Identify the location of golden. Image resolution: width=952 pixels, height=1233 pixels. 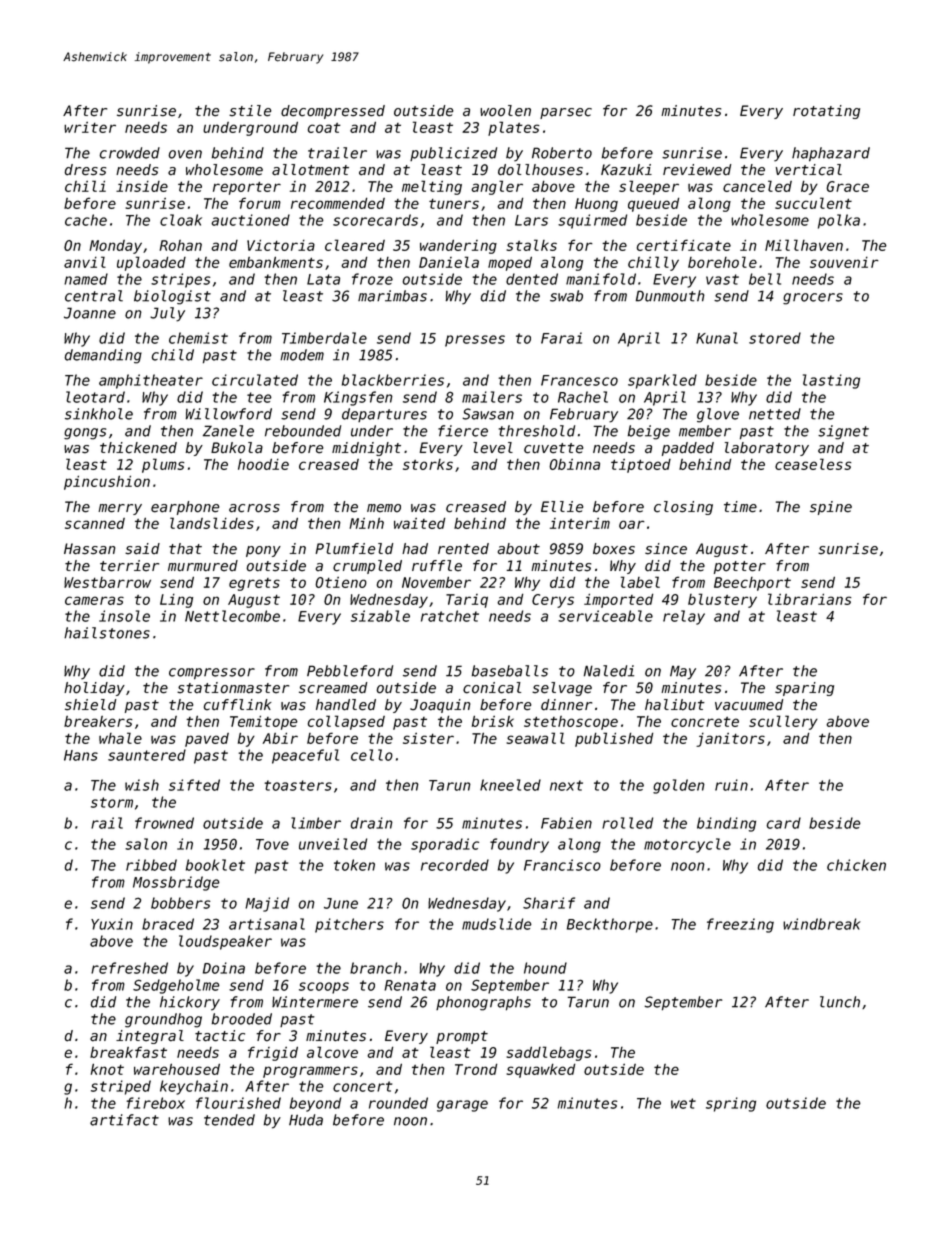
(679, 786).
